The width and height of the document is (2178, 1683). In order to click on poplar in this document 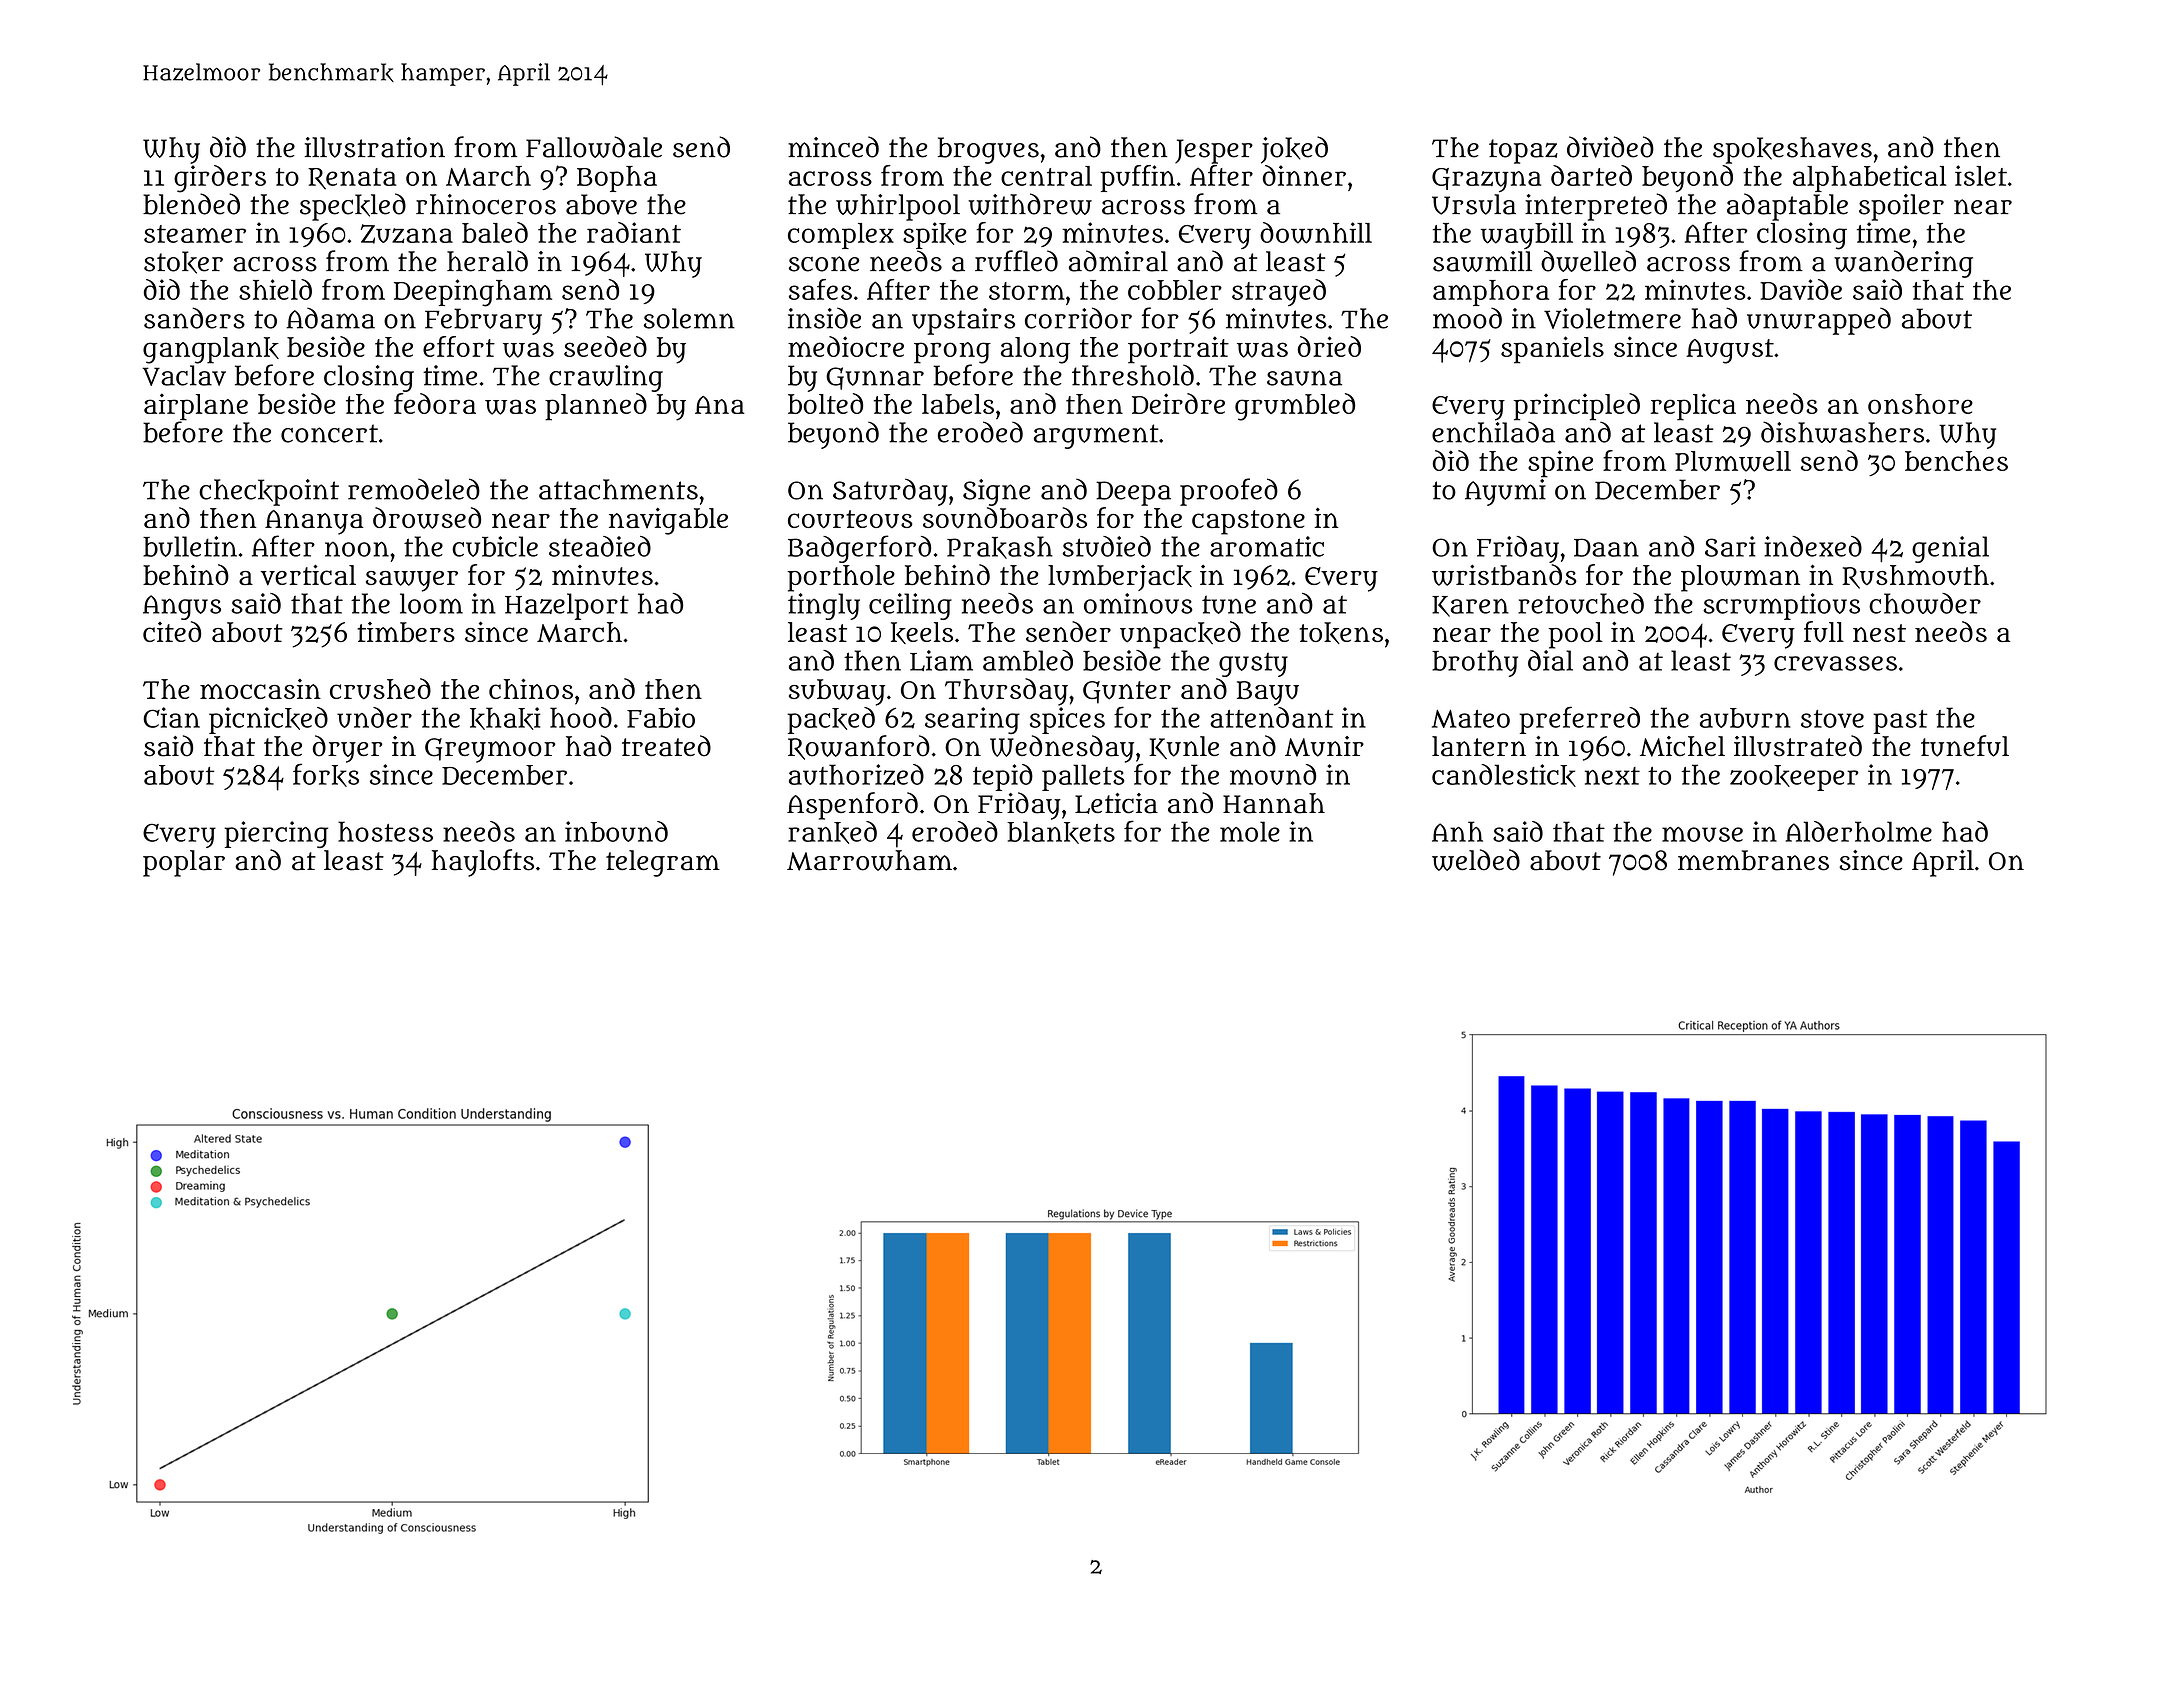, I will do `click(184, 863)`.
